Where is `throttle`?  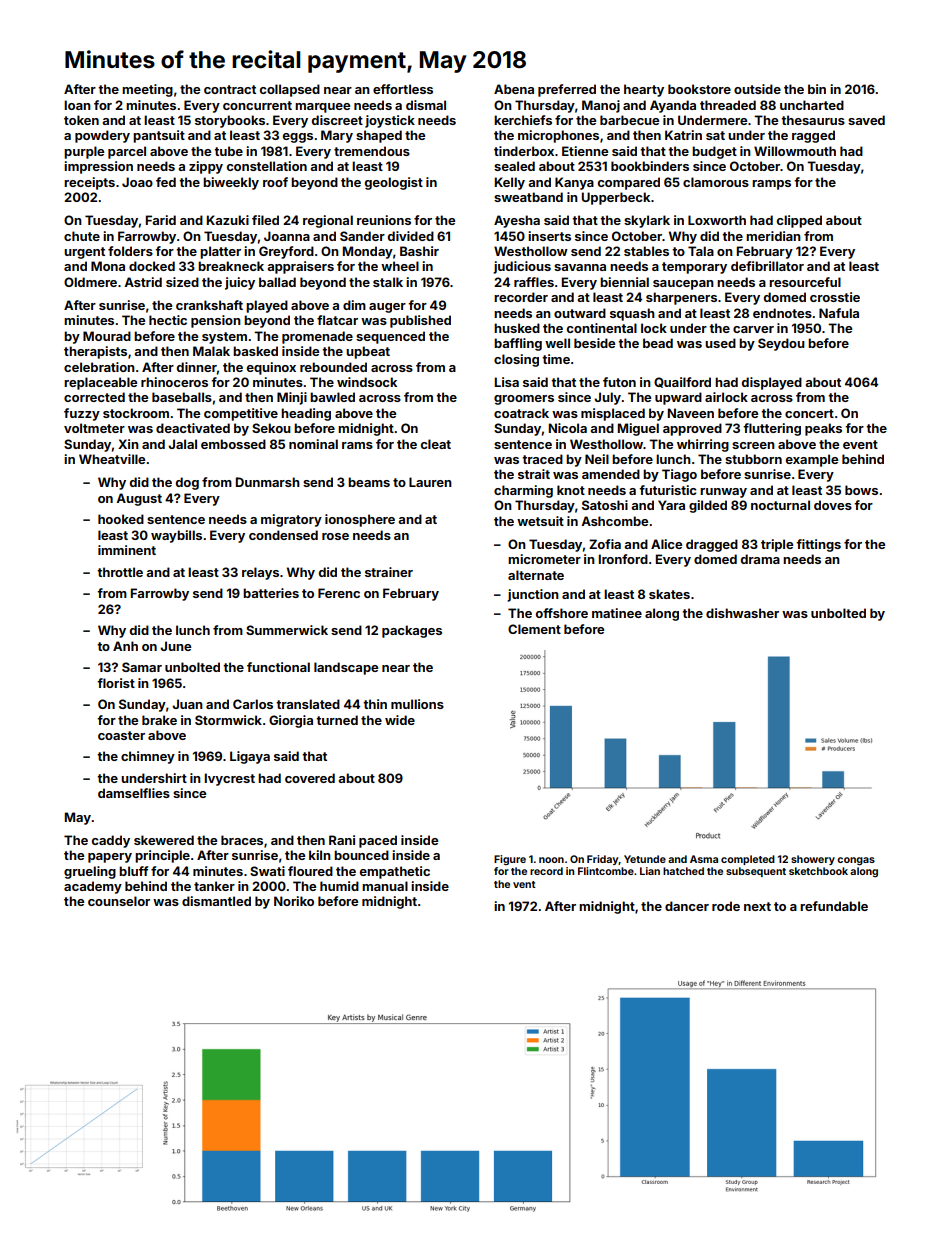
throttle is located at coordinates (120, 572).
